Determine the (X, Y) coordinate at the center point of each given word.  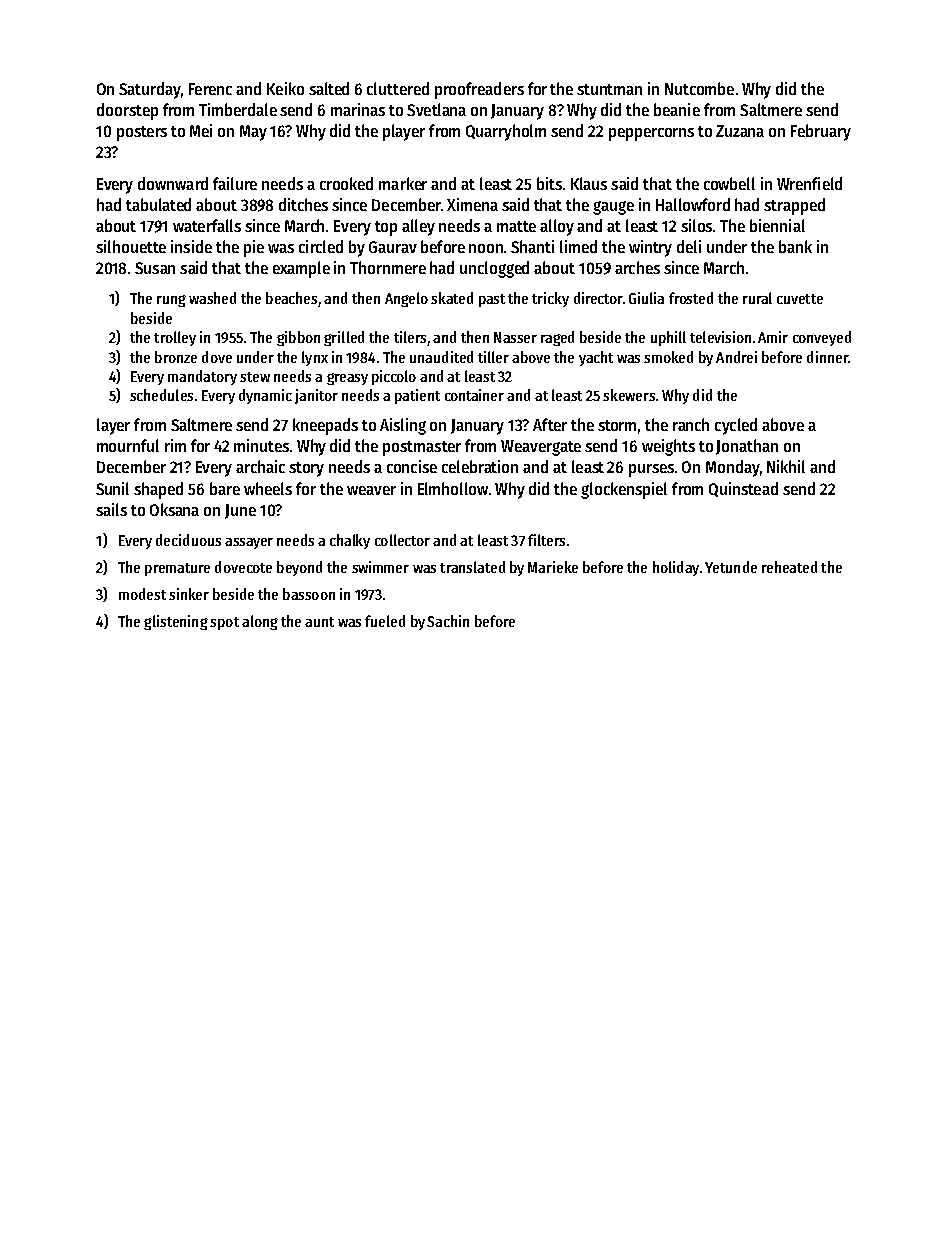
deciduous (188, 540)
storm (617, 425)
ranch (691, 424)
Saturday (150, 90)
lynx (315, 358)
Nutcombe (699, 88)
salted (329, 88)
